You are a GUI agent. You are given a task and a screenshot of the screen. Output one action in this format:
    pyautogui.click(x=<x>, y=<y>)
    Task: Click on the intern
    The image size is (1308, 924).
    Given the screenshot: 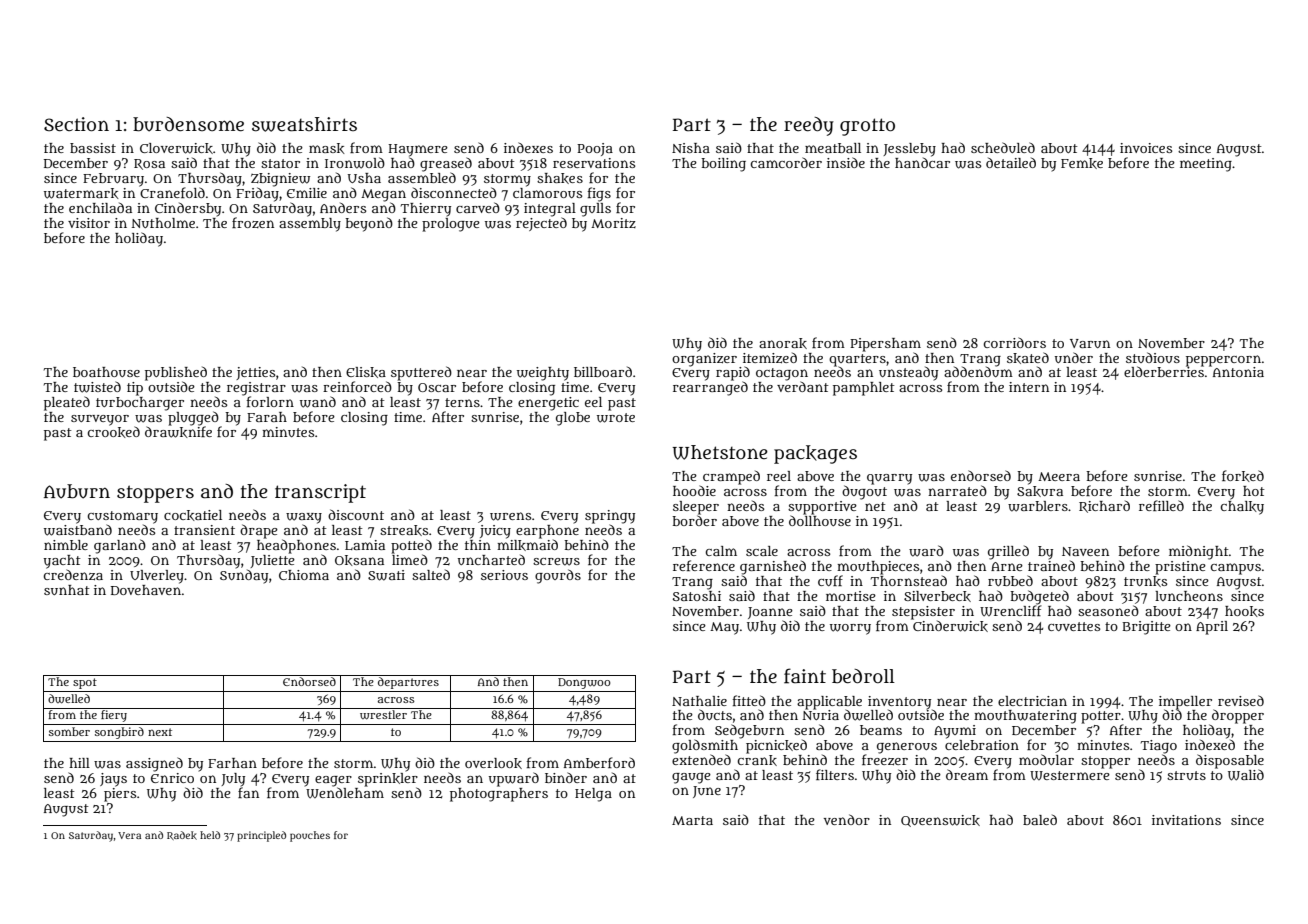 What is the action you would take?
    pyautogui.click(x=1029, y=387)
